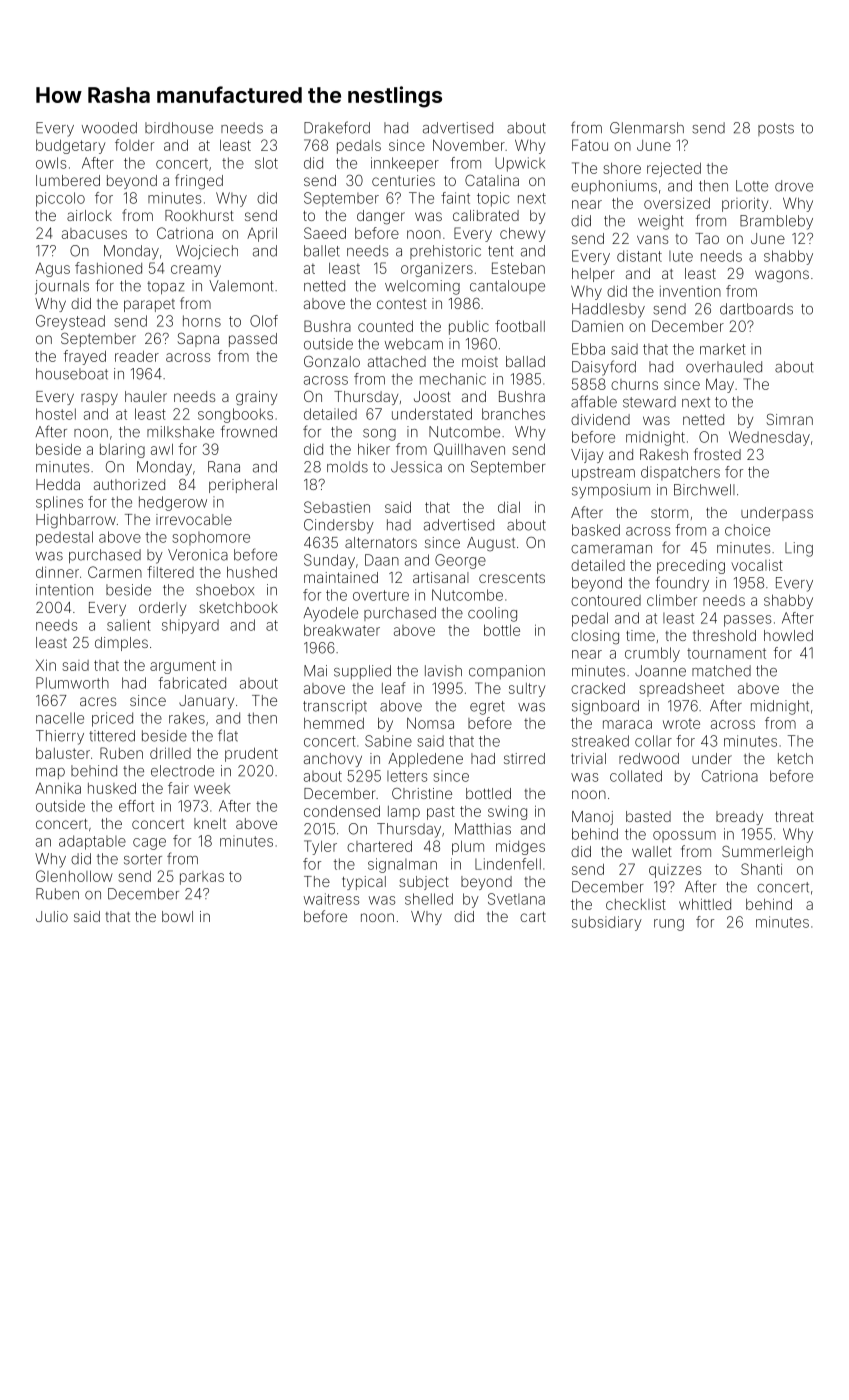 Image resolution: width=849 pixels, height=1400 pixels. Describe the element at coordinates (533, 917) in the page. I see `cart` at that location.
